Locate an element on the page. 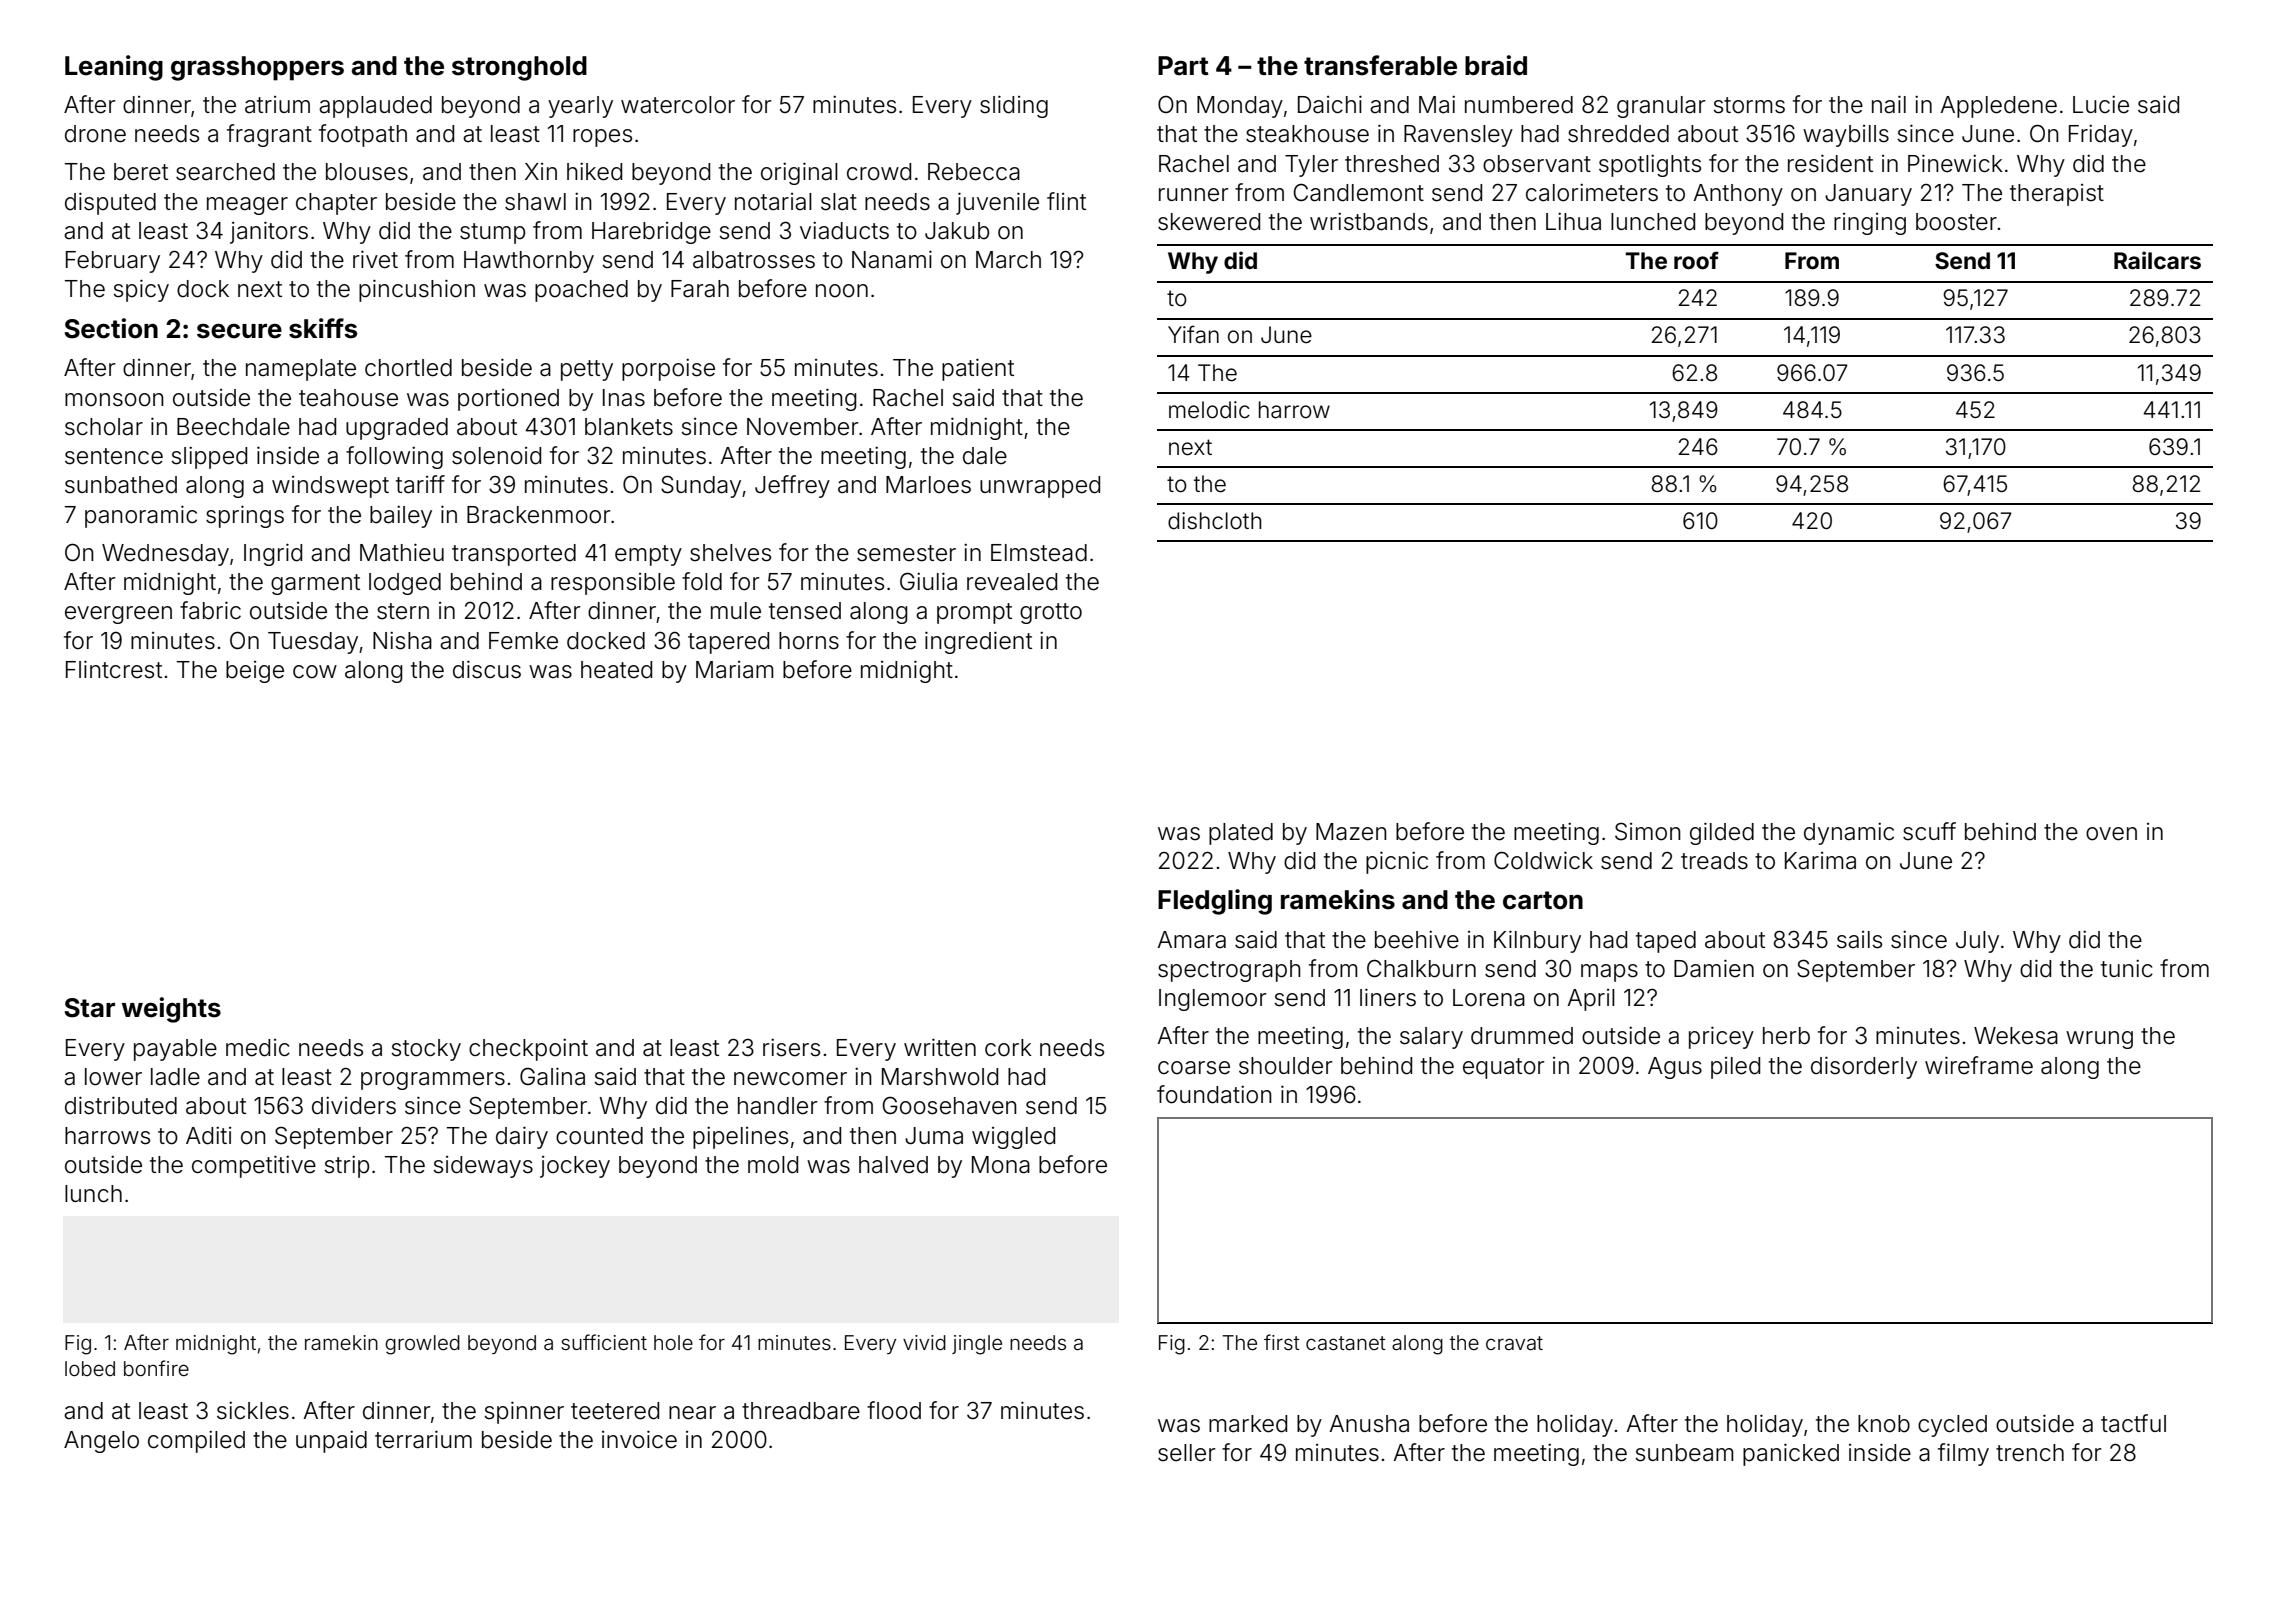  Monday is located at coordinates (1240, 107).
